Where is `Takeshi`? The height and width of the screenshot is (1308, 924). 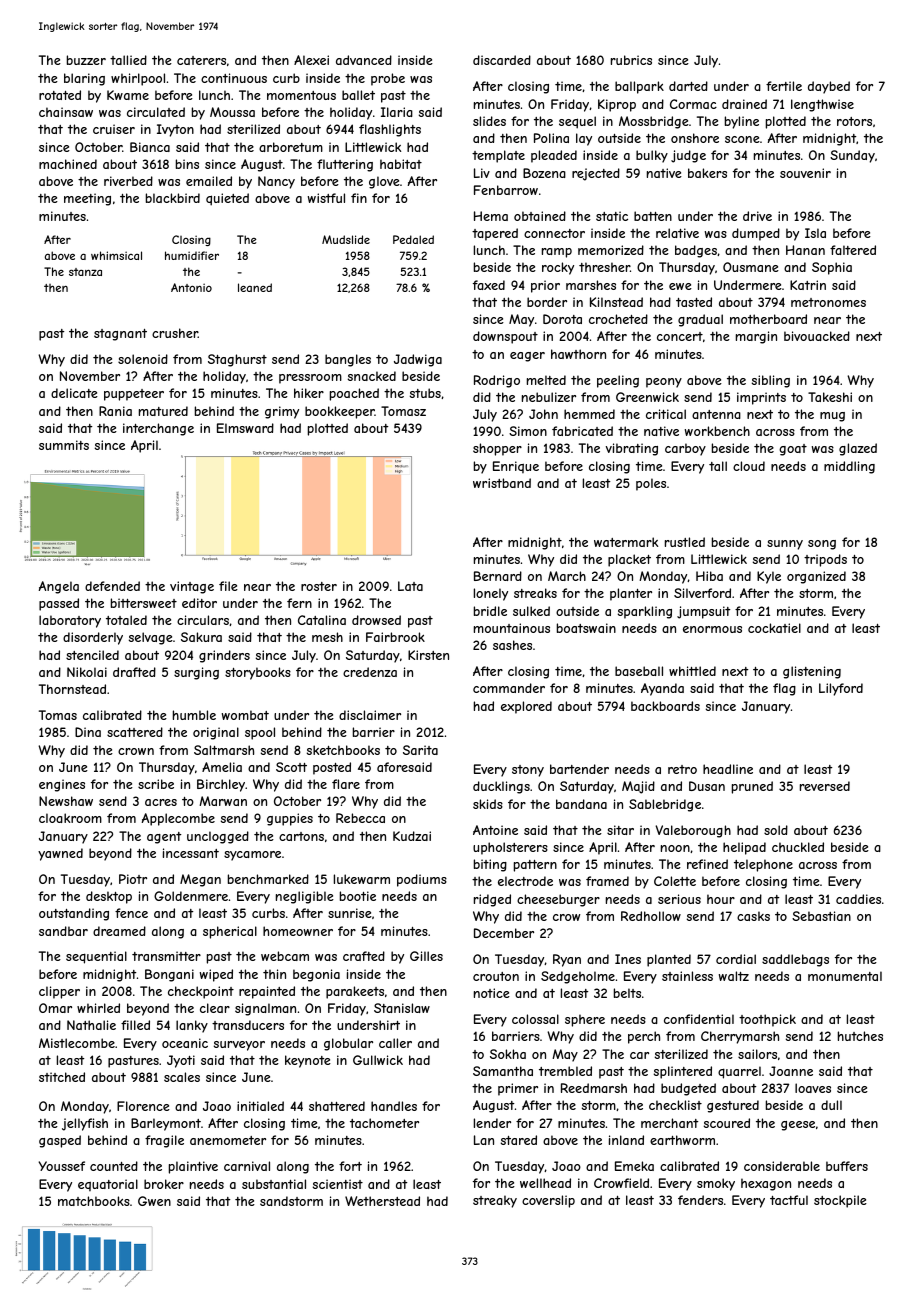
Takeshi is located at coordinates (830, 397).
